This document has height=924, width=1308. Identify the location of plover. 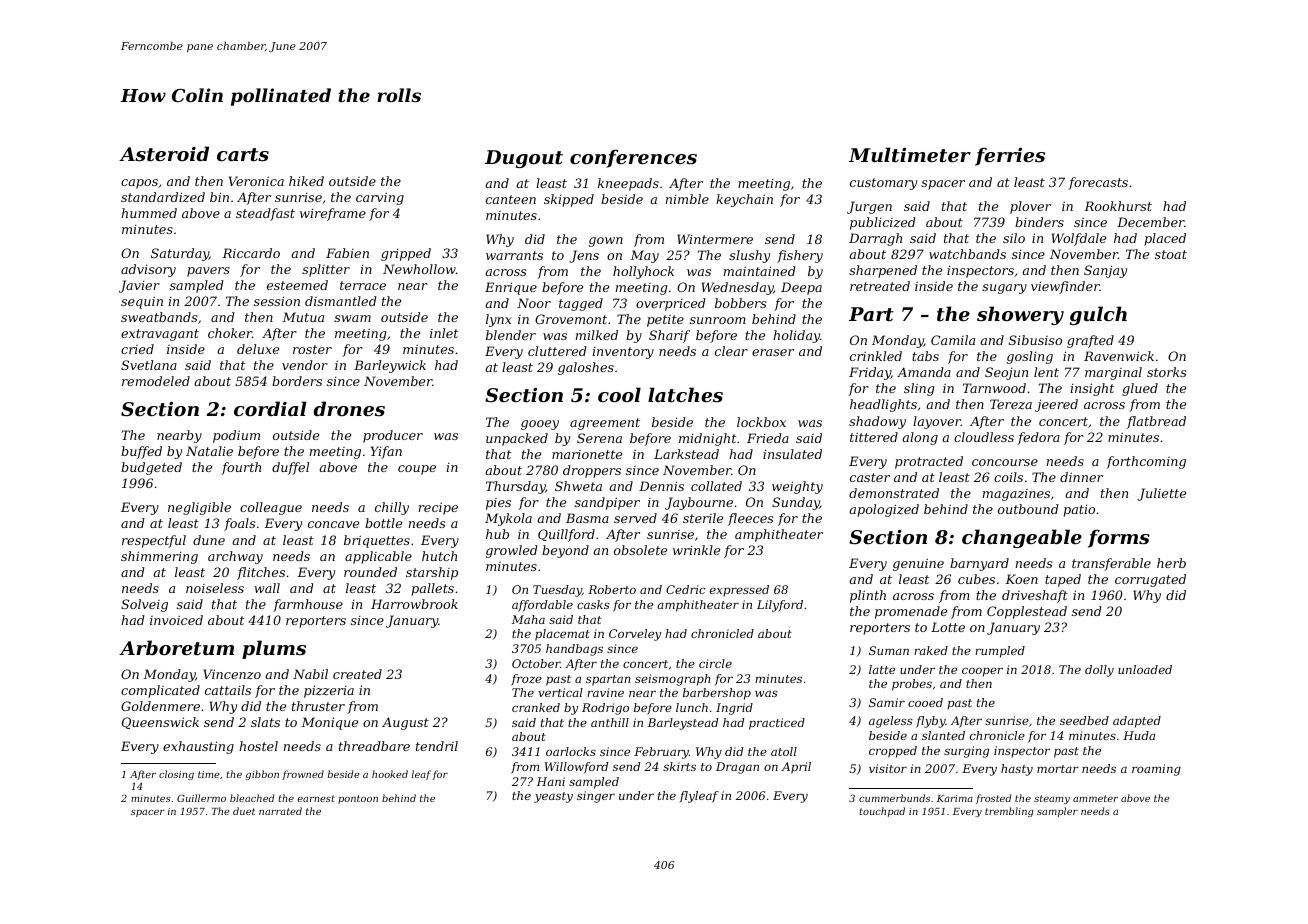
(1030, 207).
